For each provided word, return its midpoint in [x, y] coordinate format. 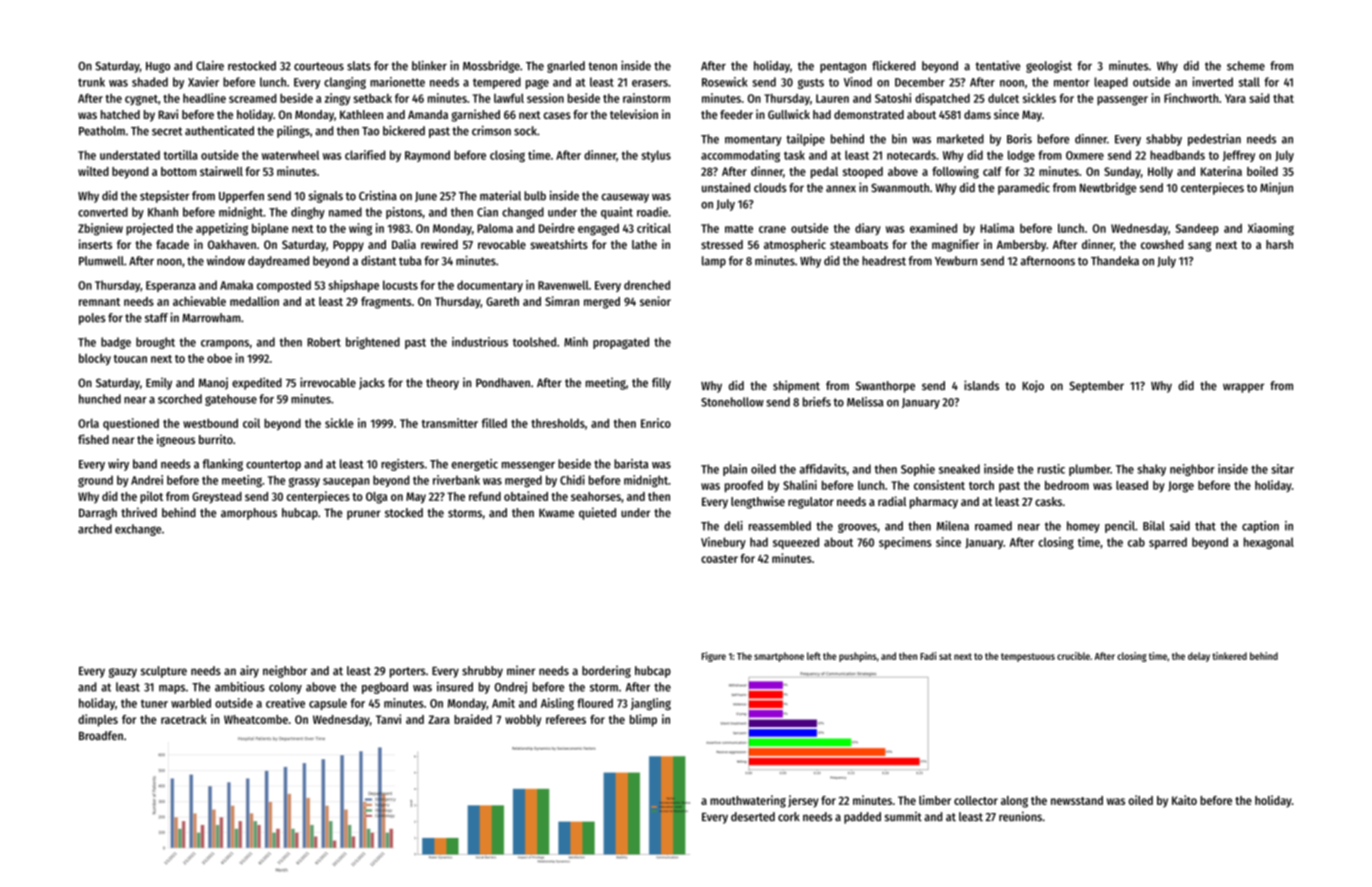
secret [167, 131]
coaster [719, 559]
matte [739, 229]
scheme [1246, 66]
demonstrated [869, 114]
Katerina [1221, 171]
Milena [953, 526]
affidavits [823, 469]
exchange [138, 530]
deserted [753, 817]
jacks [372, 383]
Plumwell [101, 261]
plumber [1089, 470]
